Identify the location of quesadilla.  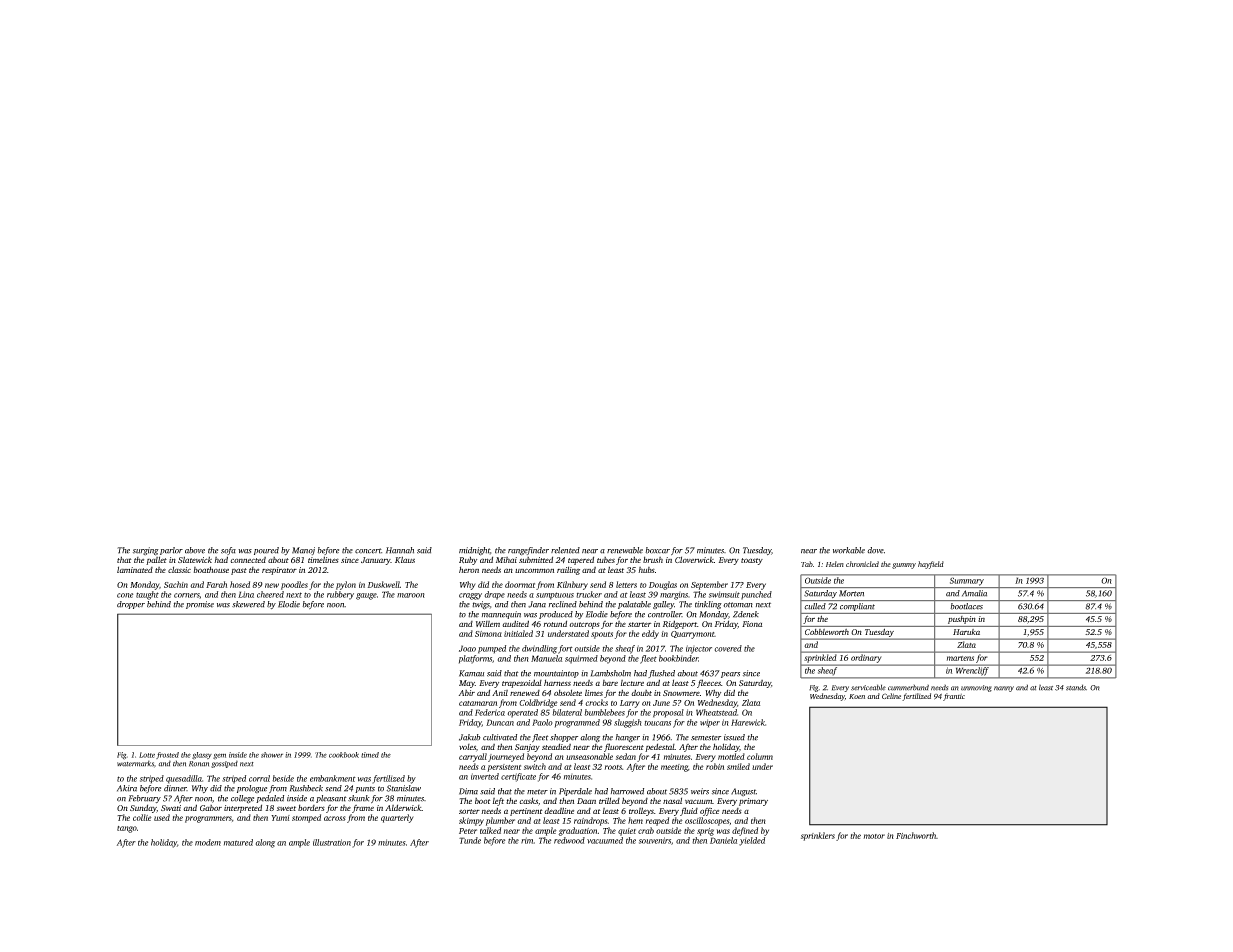
(184, 779).
